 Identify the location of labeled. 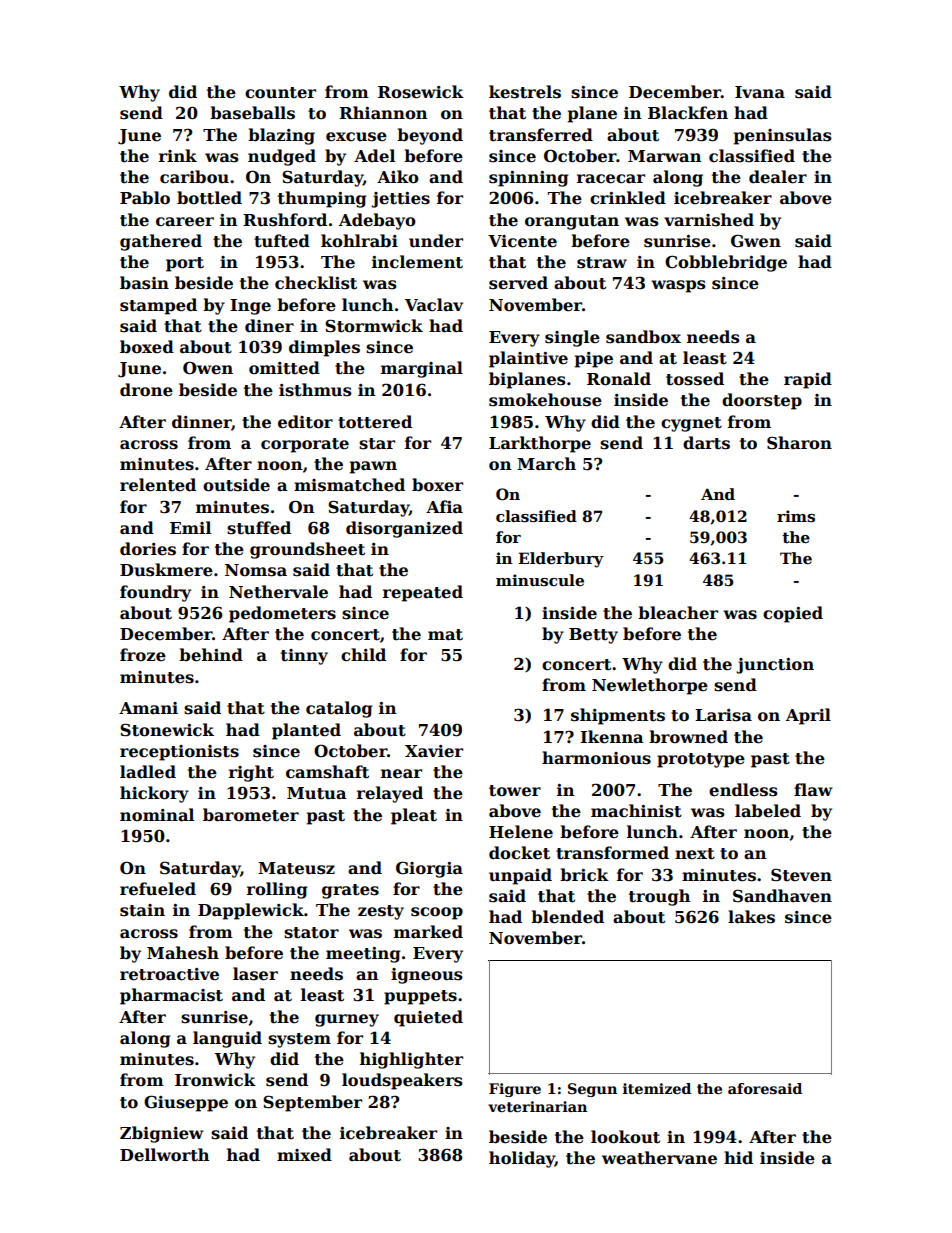
(768, 811).
